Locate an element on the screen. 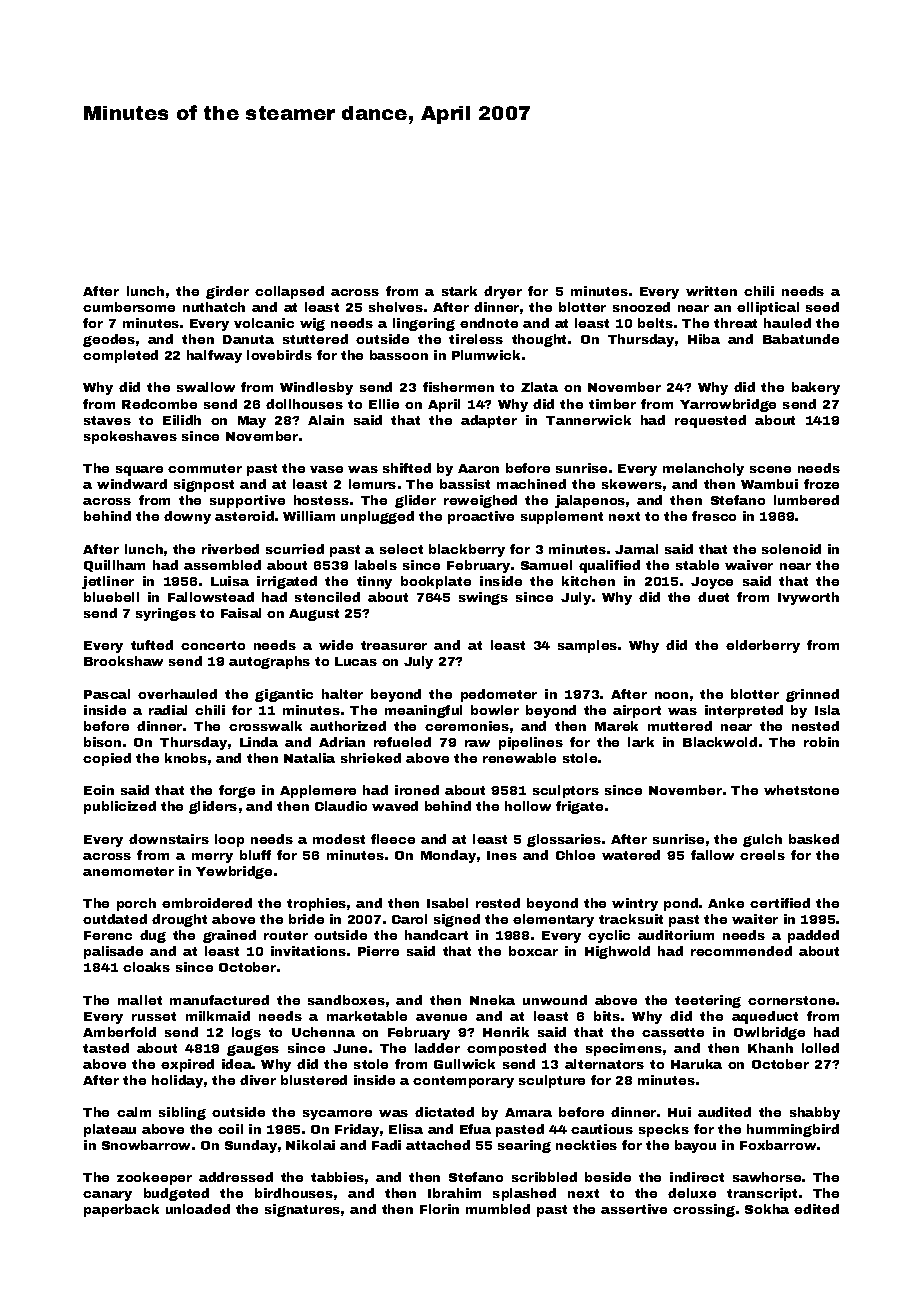  gigantic is located at coordinates (284, 695).
